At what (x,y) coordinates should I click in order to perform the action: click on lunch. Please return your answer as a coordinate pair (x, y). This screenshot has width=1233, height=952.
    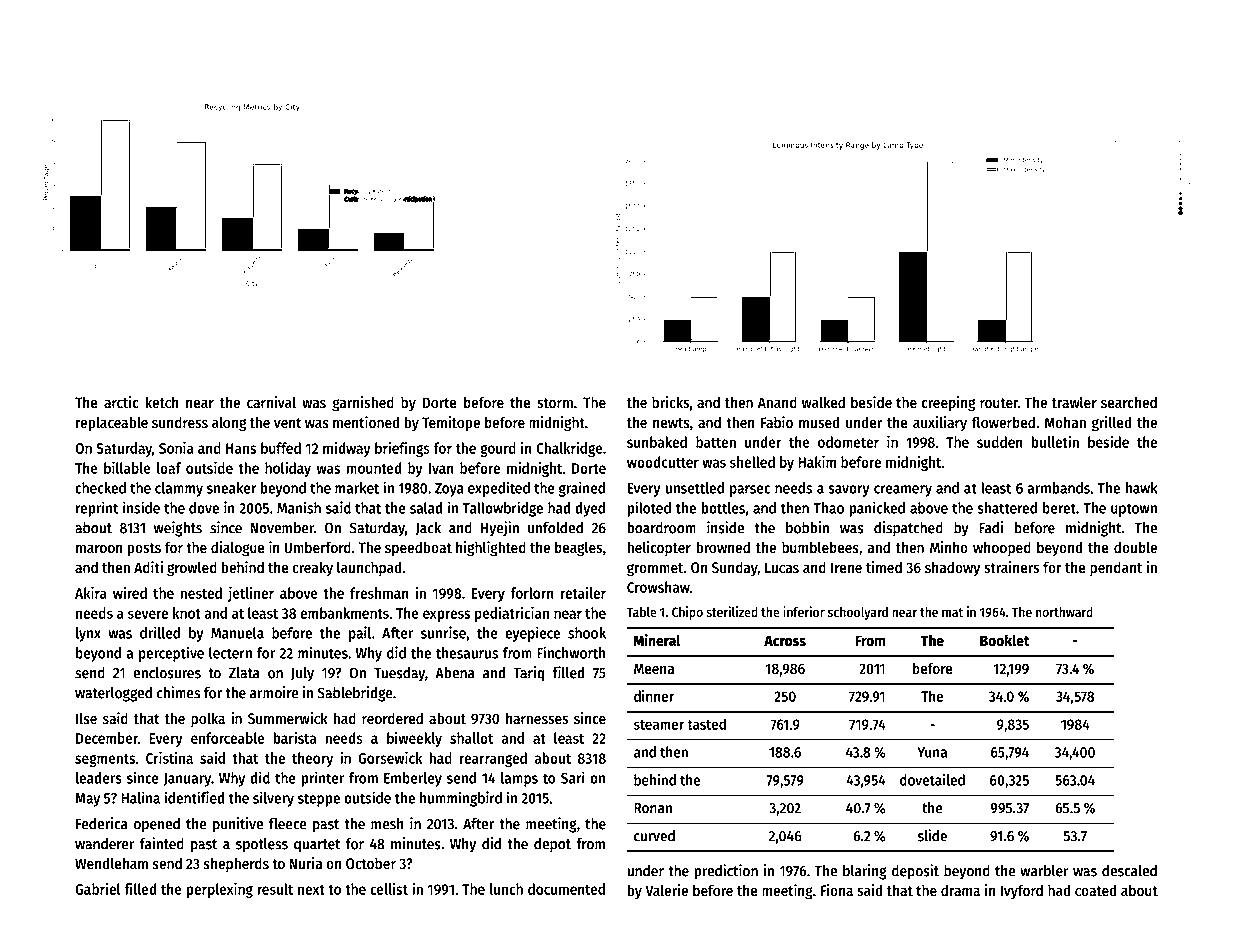
    Looking at the image, I should click on (506, 889).
